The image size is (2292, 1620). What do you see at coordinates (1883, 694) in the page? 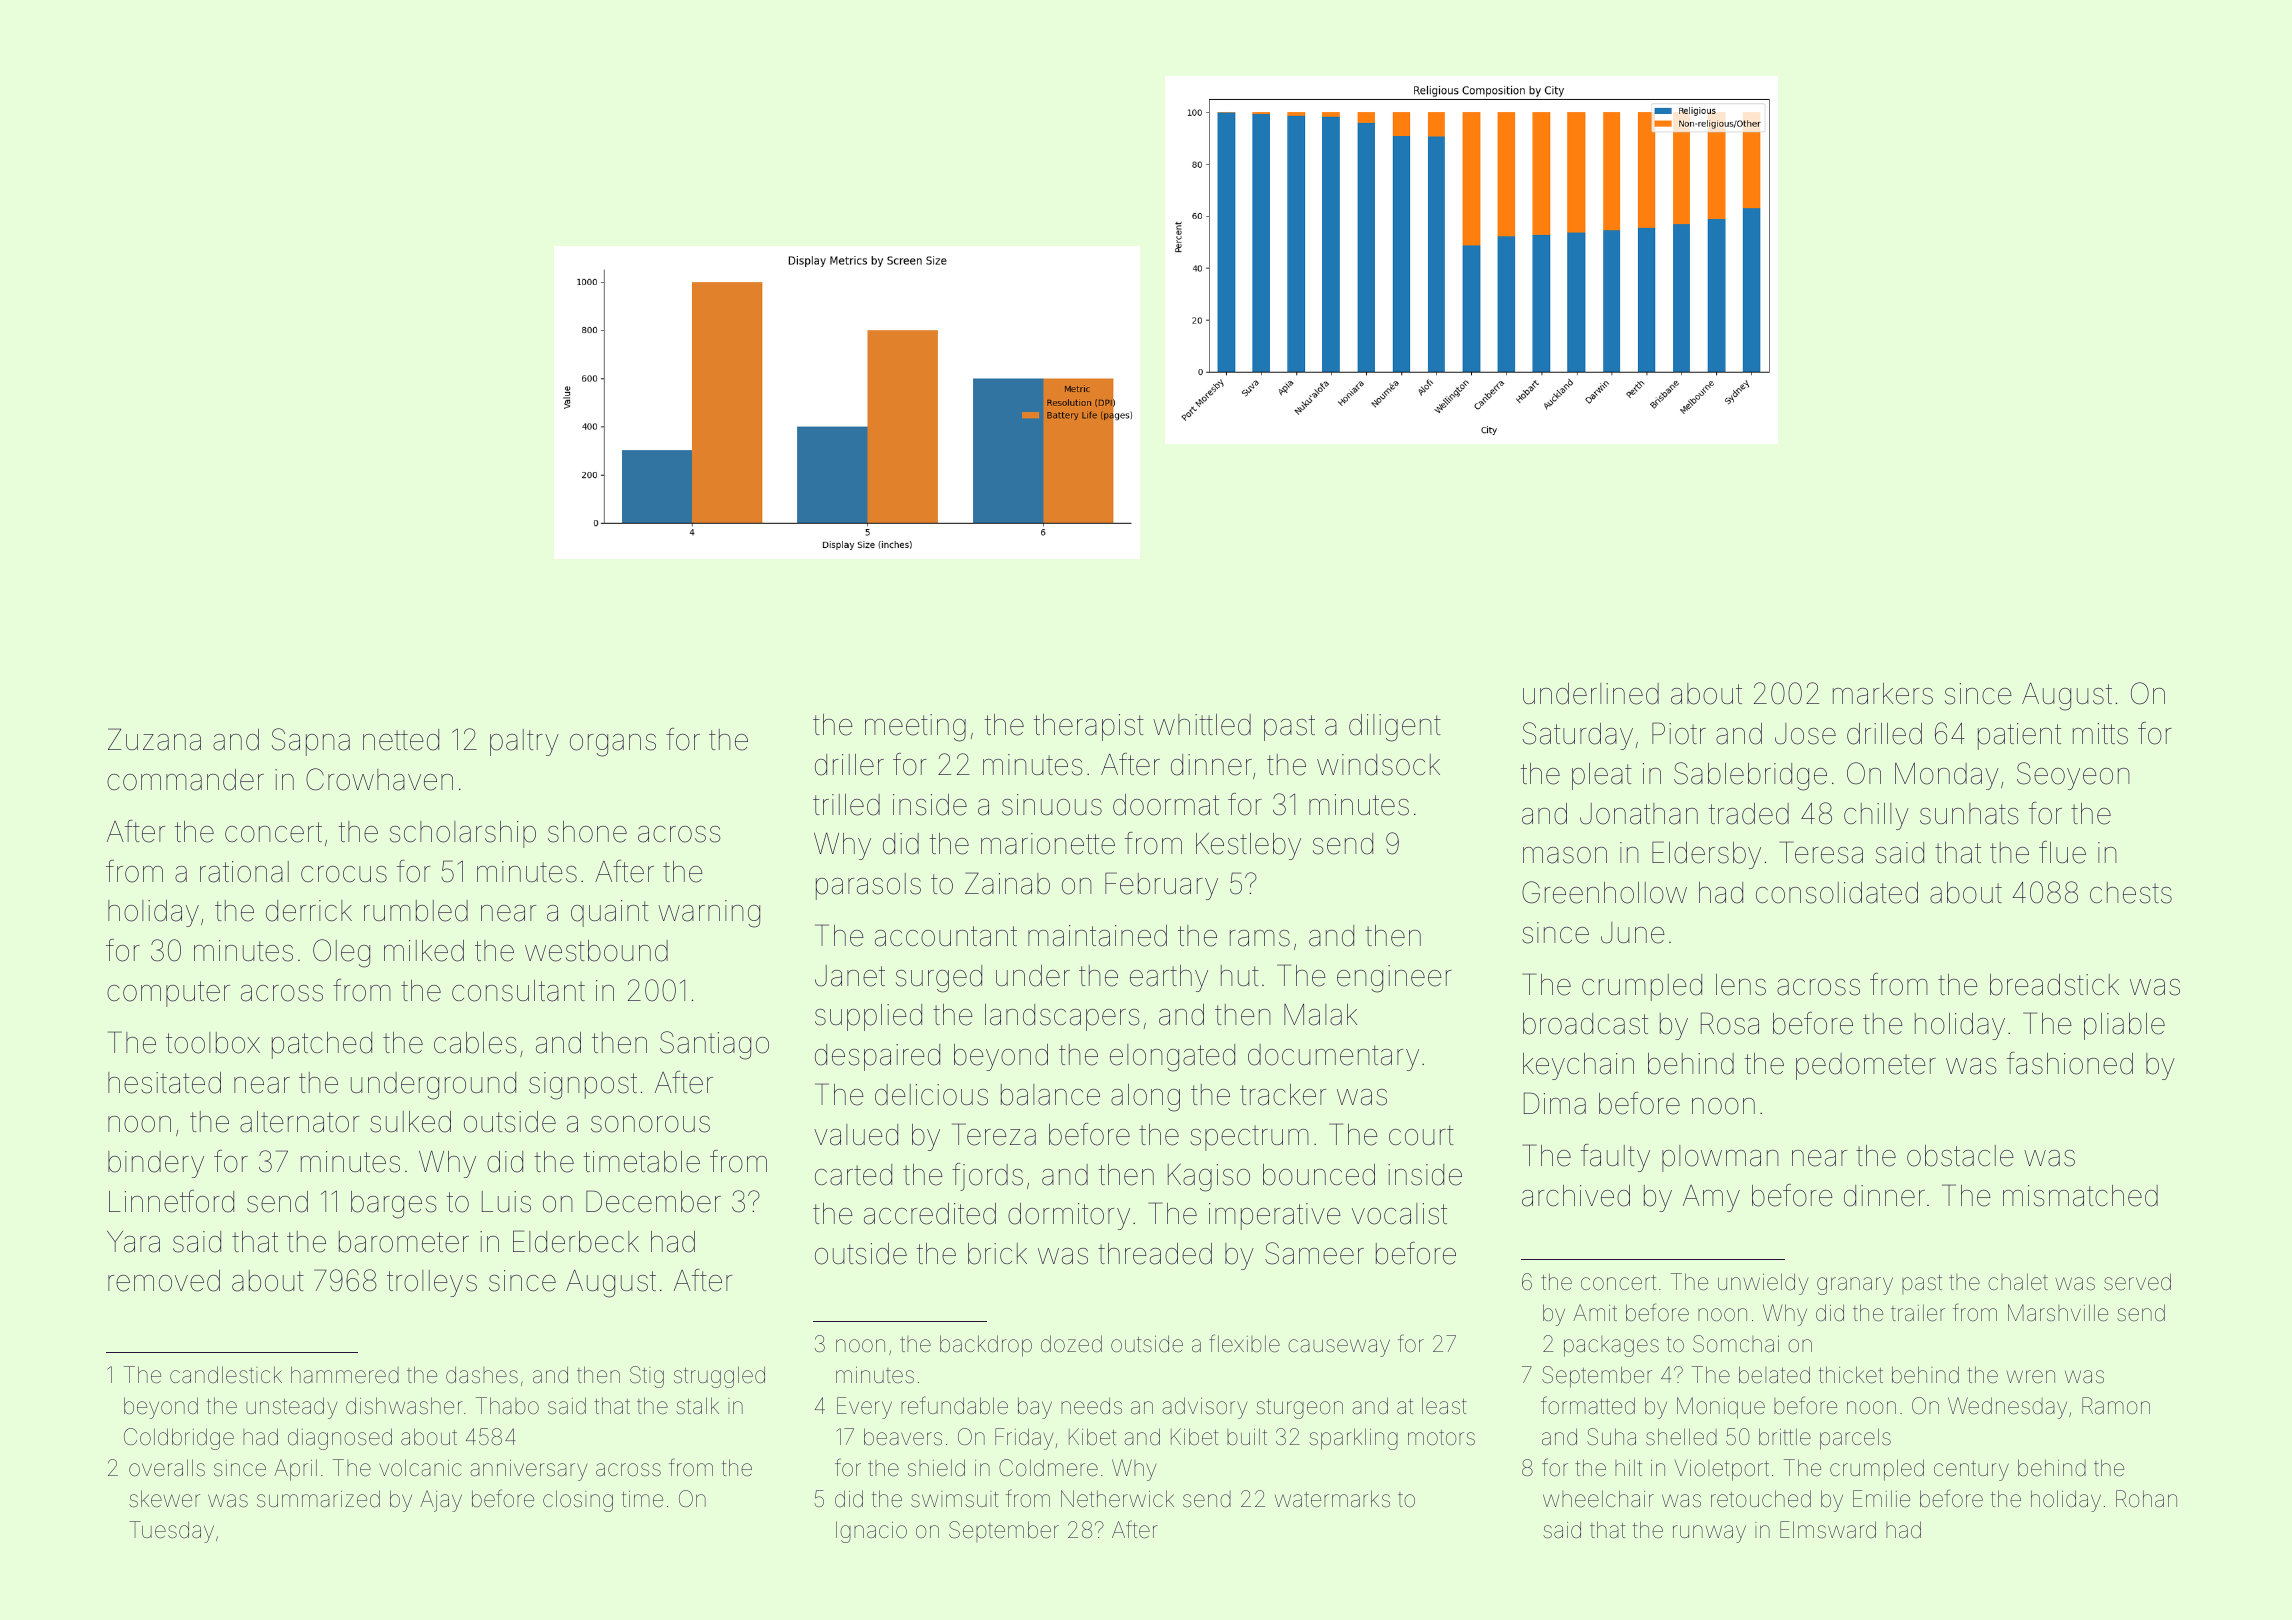
I see `markers` at bounding box center [1883, 694].
